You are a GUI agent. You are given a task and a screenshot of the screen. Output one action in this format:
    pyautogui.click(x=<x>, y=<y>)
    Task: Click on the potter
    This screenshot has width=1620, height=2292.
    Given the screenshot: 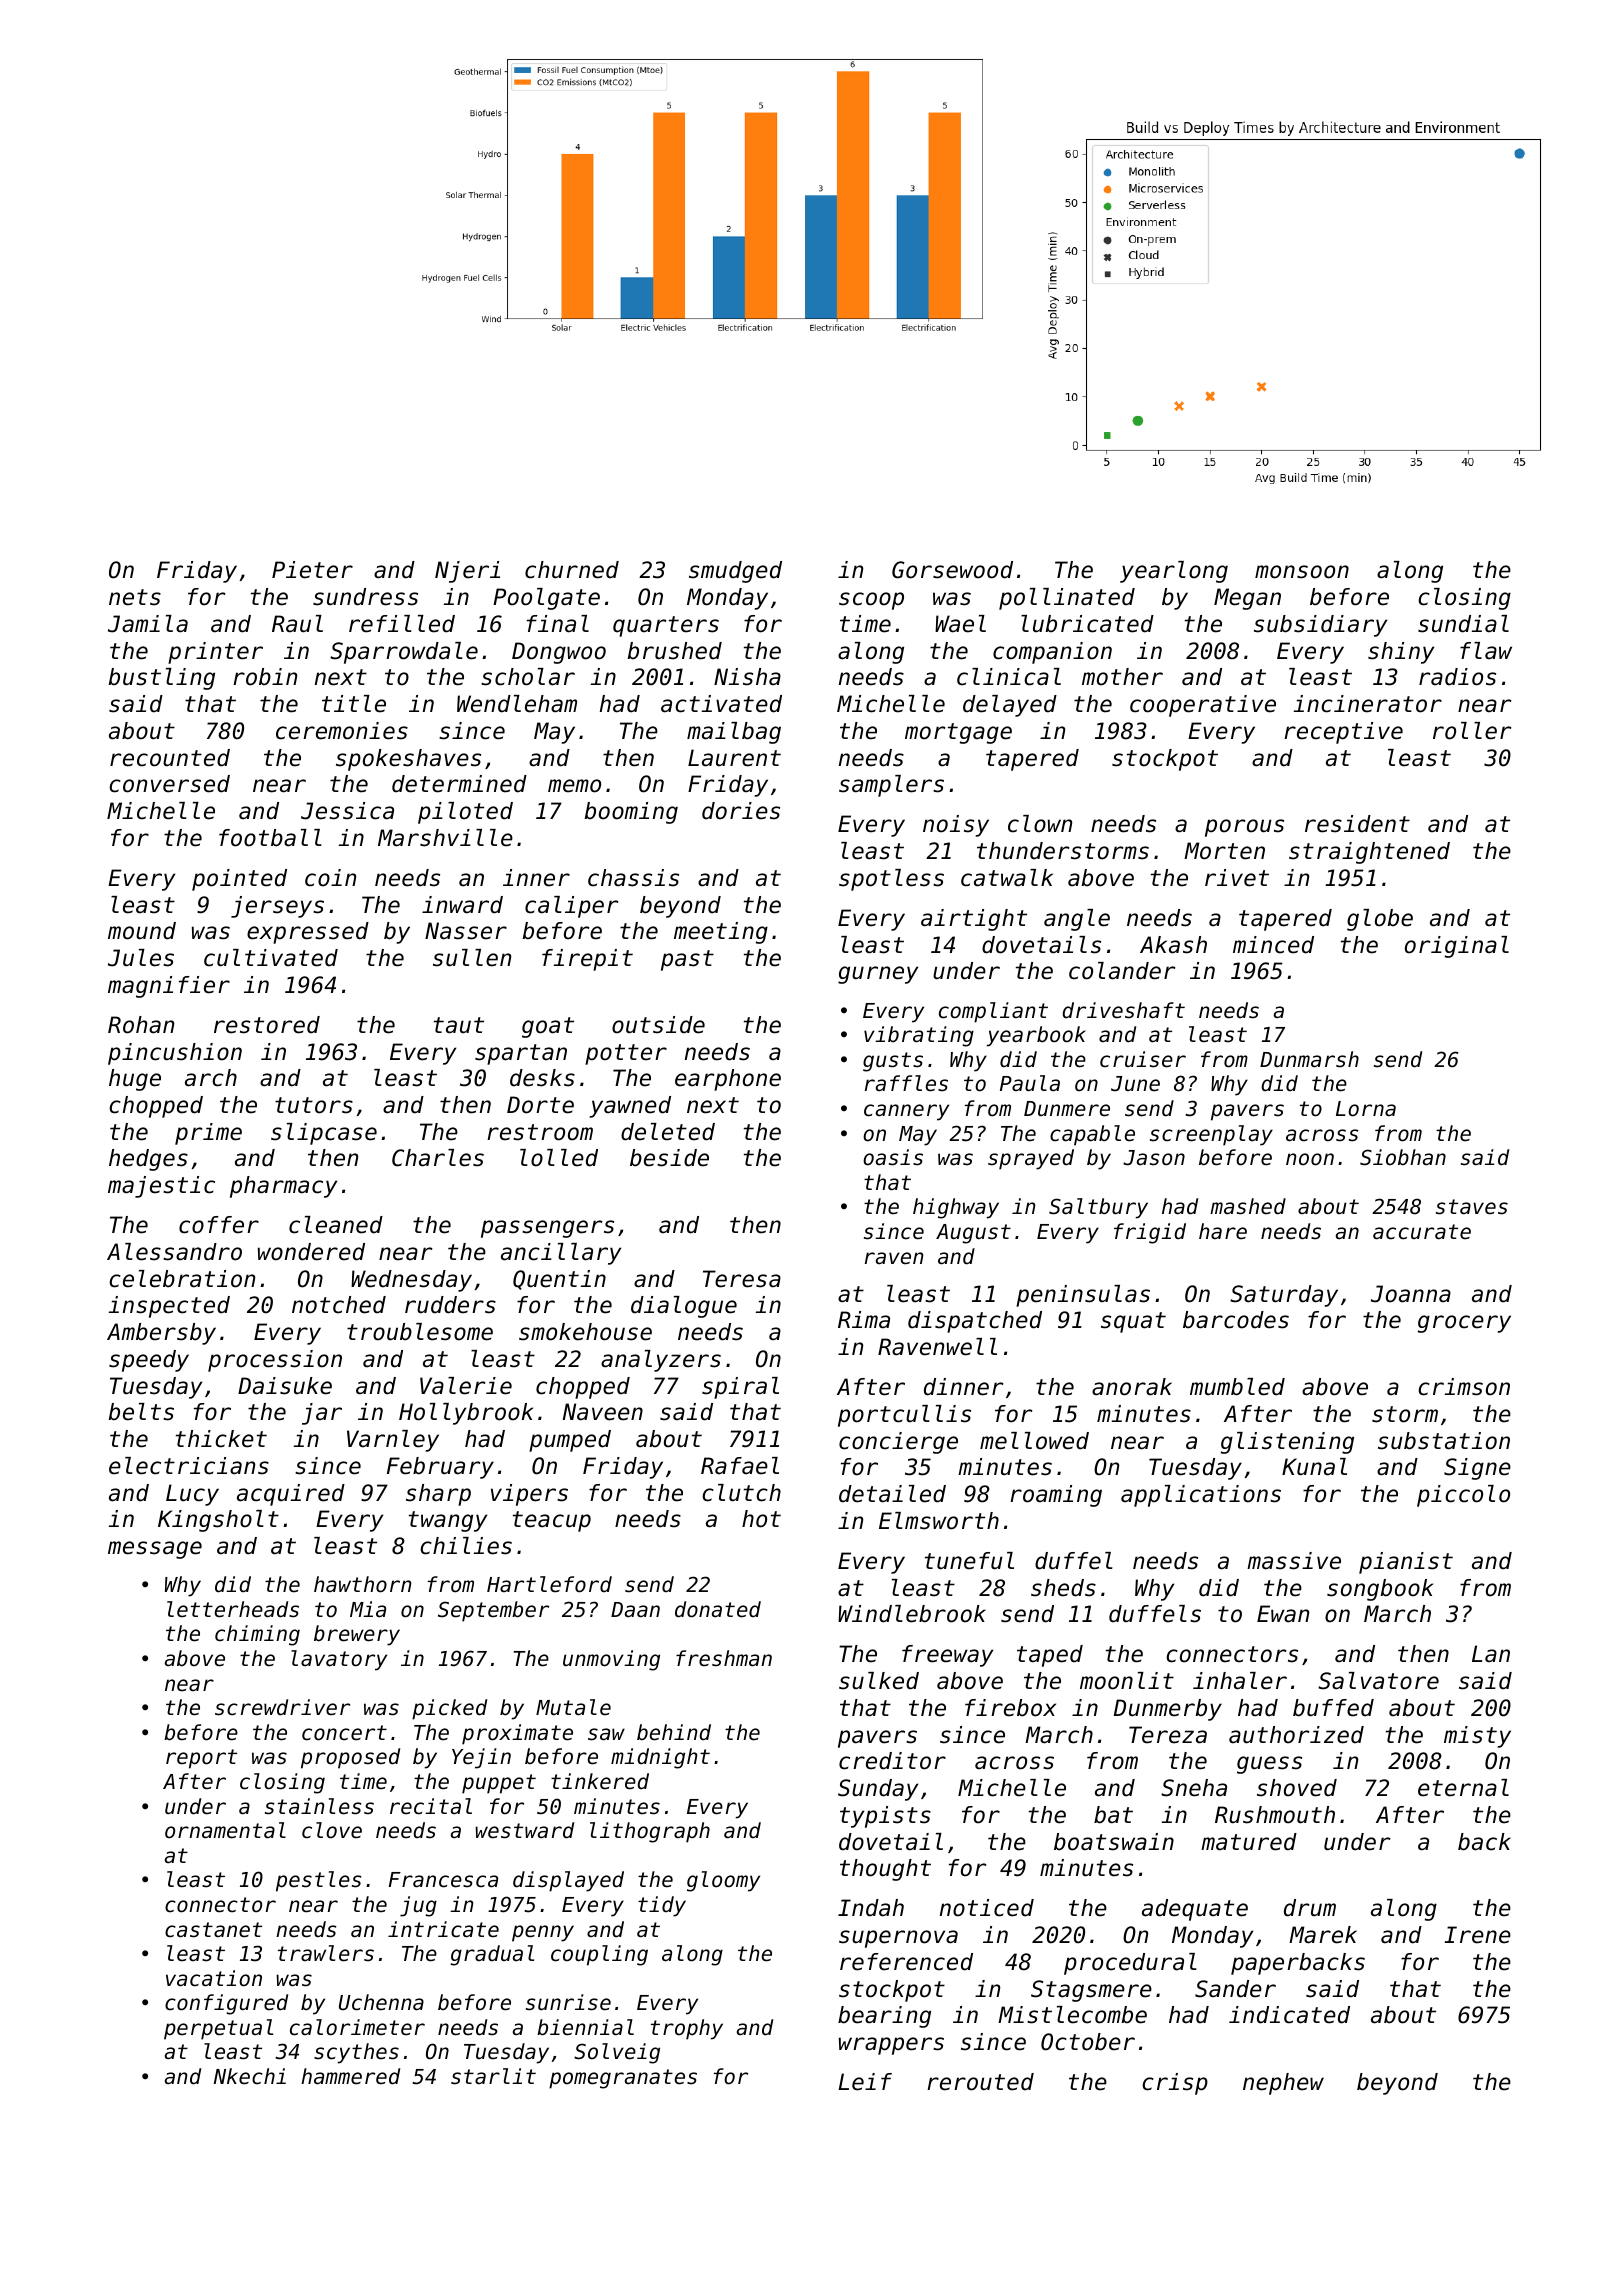 What is the action you would take?
    pyautogui.click(x=626, y=1054)
